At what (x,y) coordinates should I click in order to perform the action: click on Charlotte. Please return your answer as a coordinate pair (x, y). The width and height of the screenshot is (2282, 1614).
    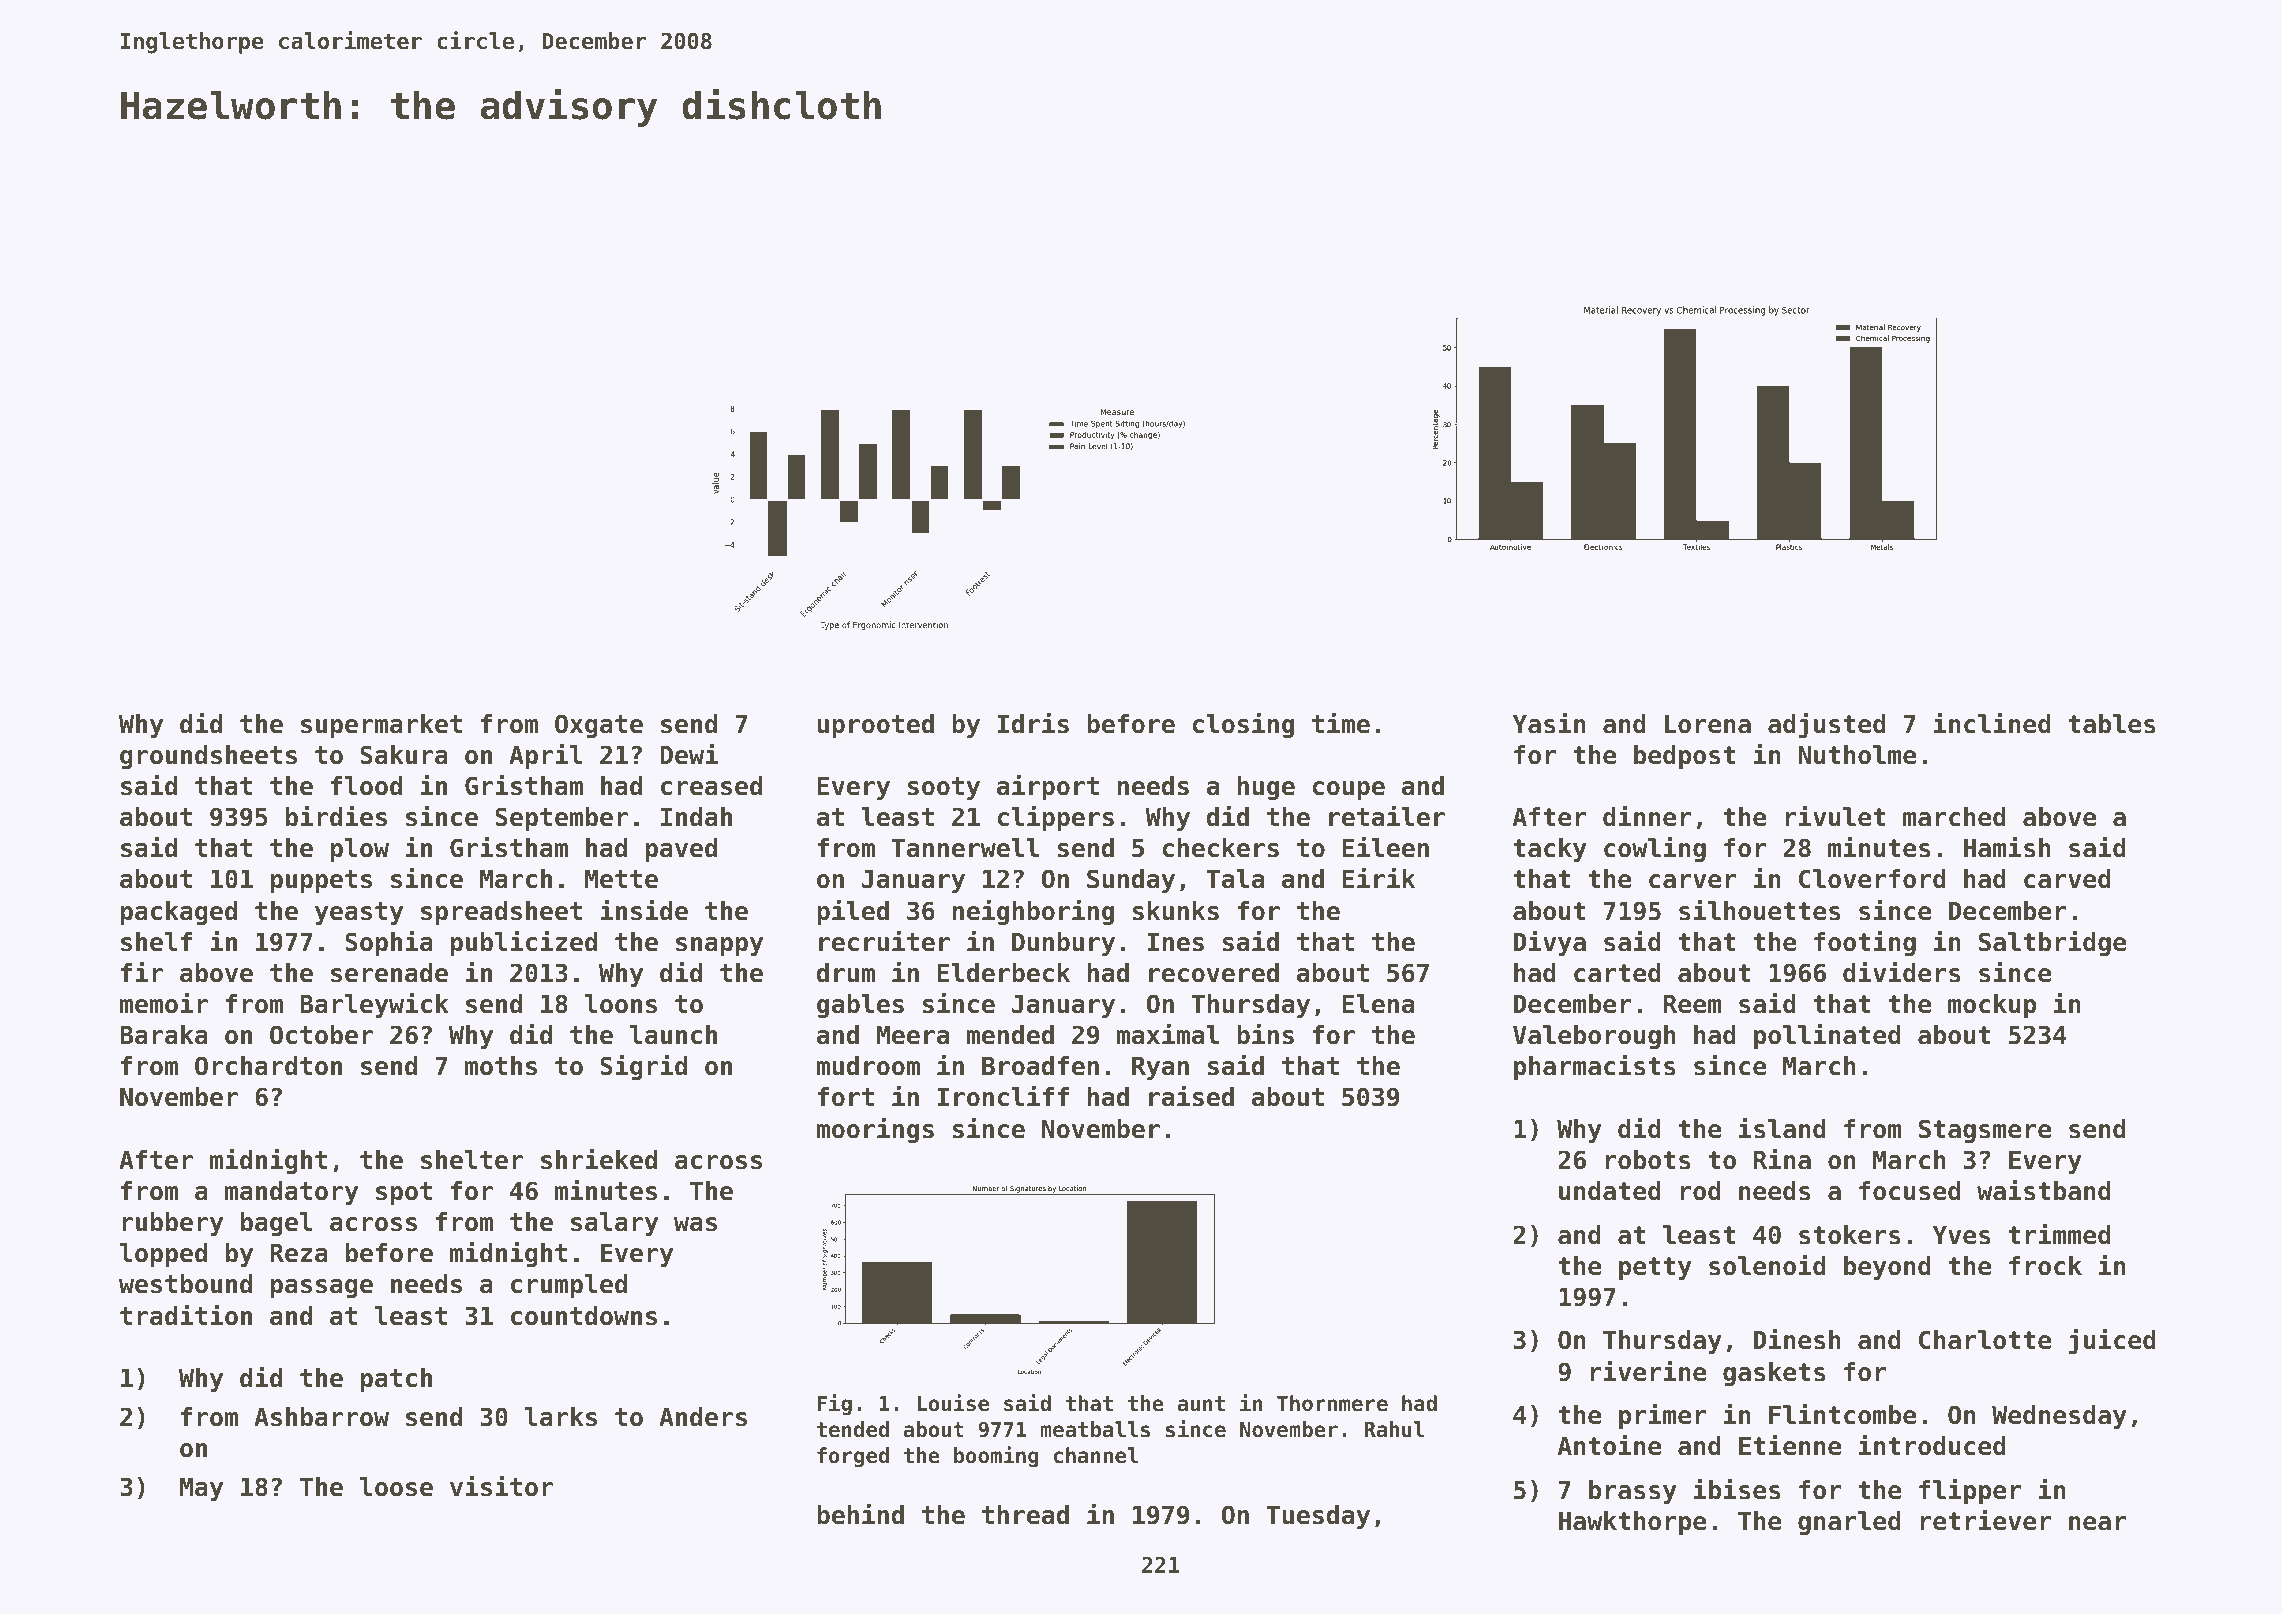
    Looking at the image, I should click on (1985, 1340).
